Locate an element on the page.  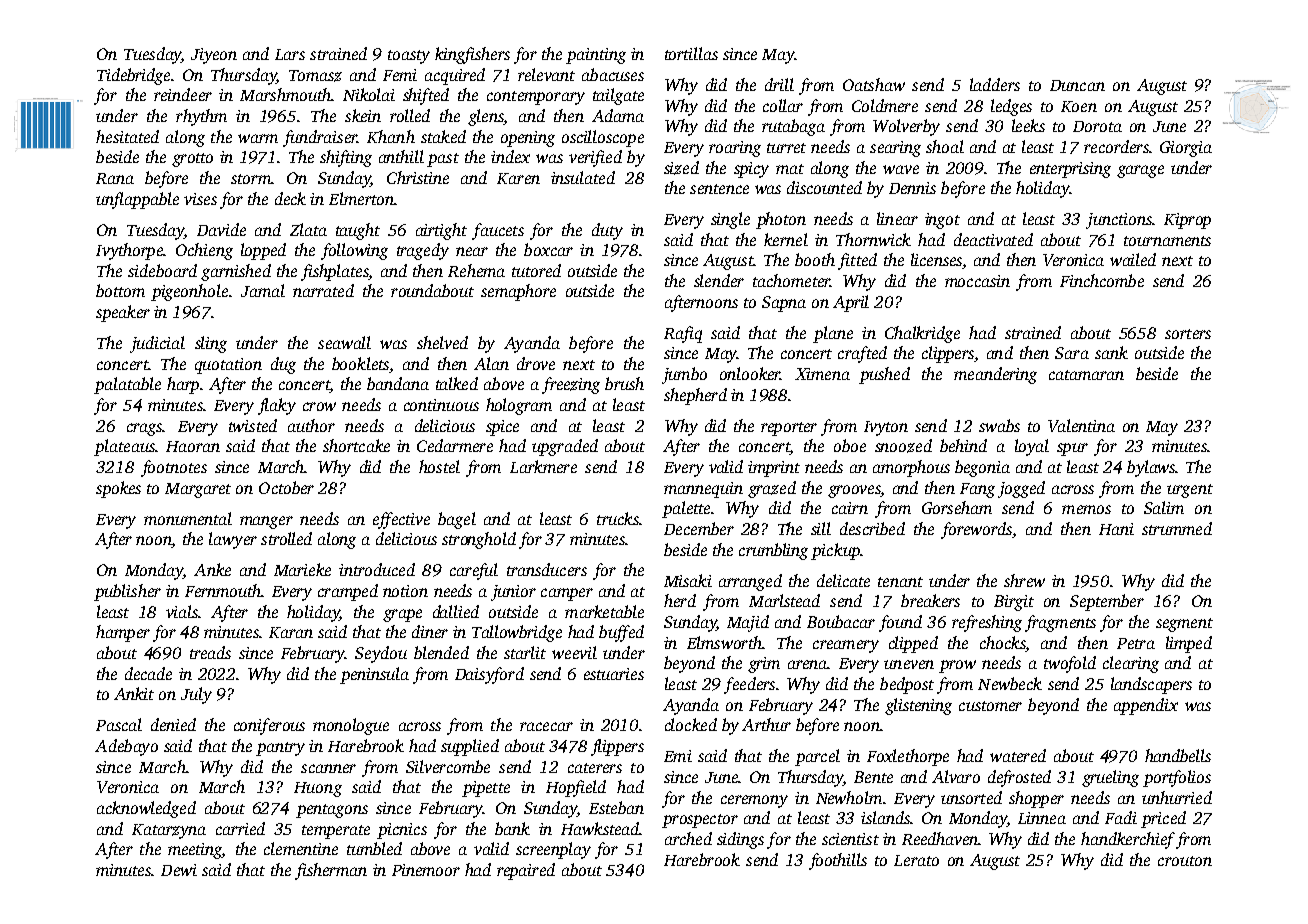
ladders is located at coordinates (995, 84).
